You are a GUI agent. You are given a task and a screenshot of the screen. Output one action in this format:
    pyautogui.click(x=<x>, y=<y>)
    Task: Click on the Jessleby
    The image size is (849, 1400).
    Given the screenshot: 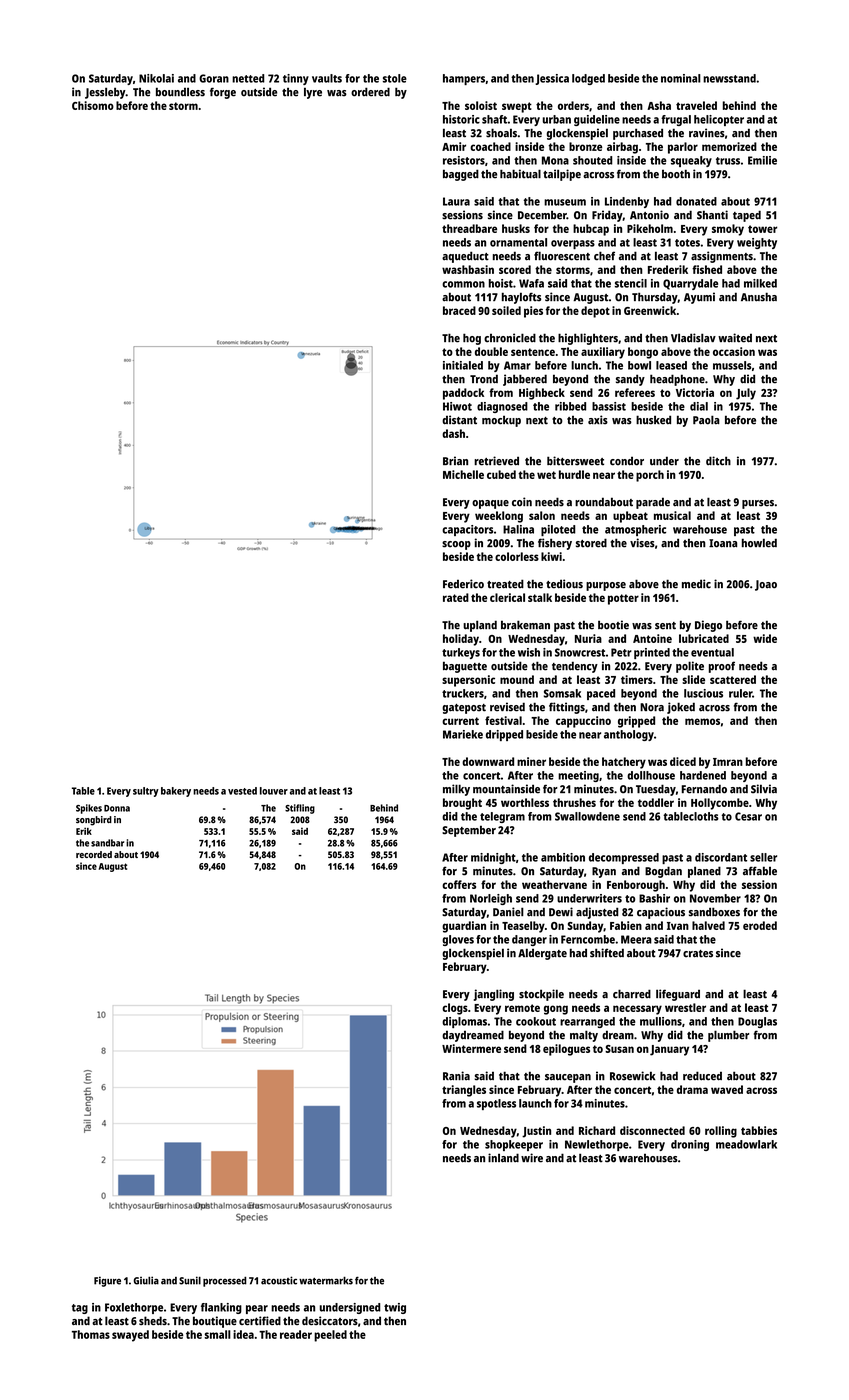 What is the action you would take?
    pyautogui.click(x=105, y=93)
